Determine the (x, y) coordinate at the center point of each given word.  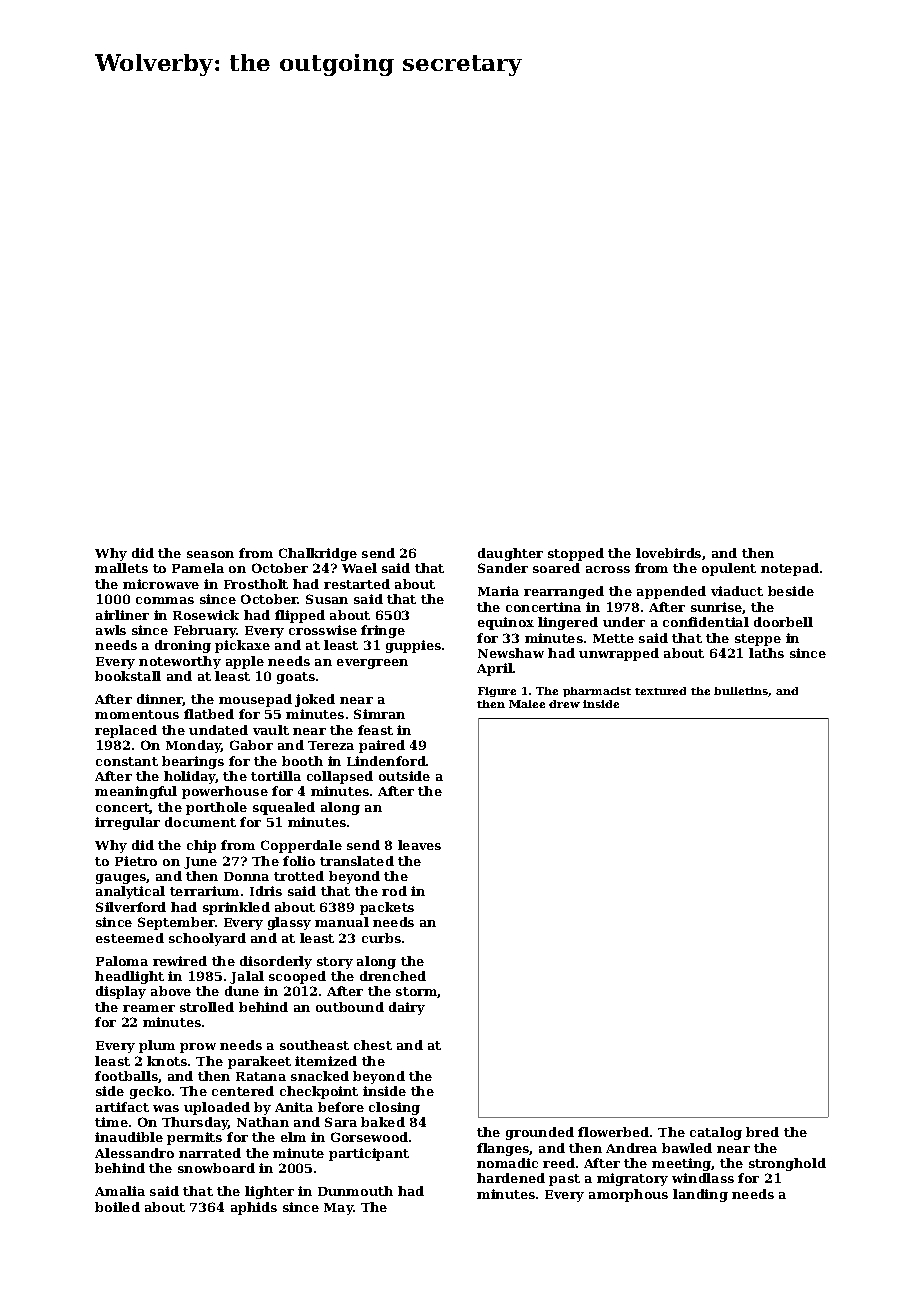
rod (394, 891)
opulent (729, 569)
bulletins (741, 691)
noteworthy (180, 662)
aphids (254, 1208)
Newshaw (511, 653)
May (339, 1209)
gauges (121, 879)
